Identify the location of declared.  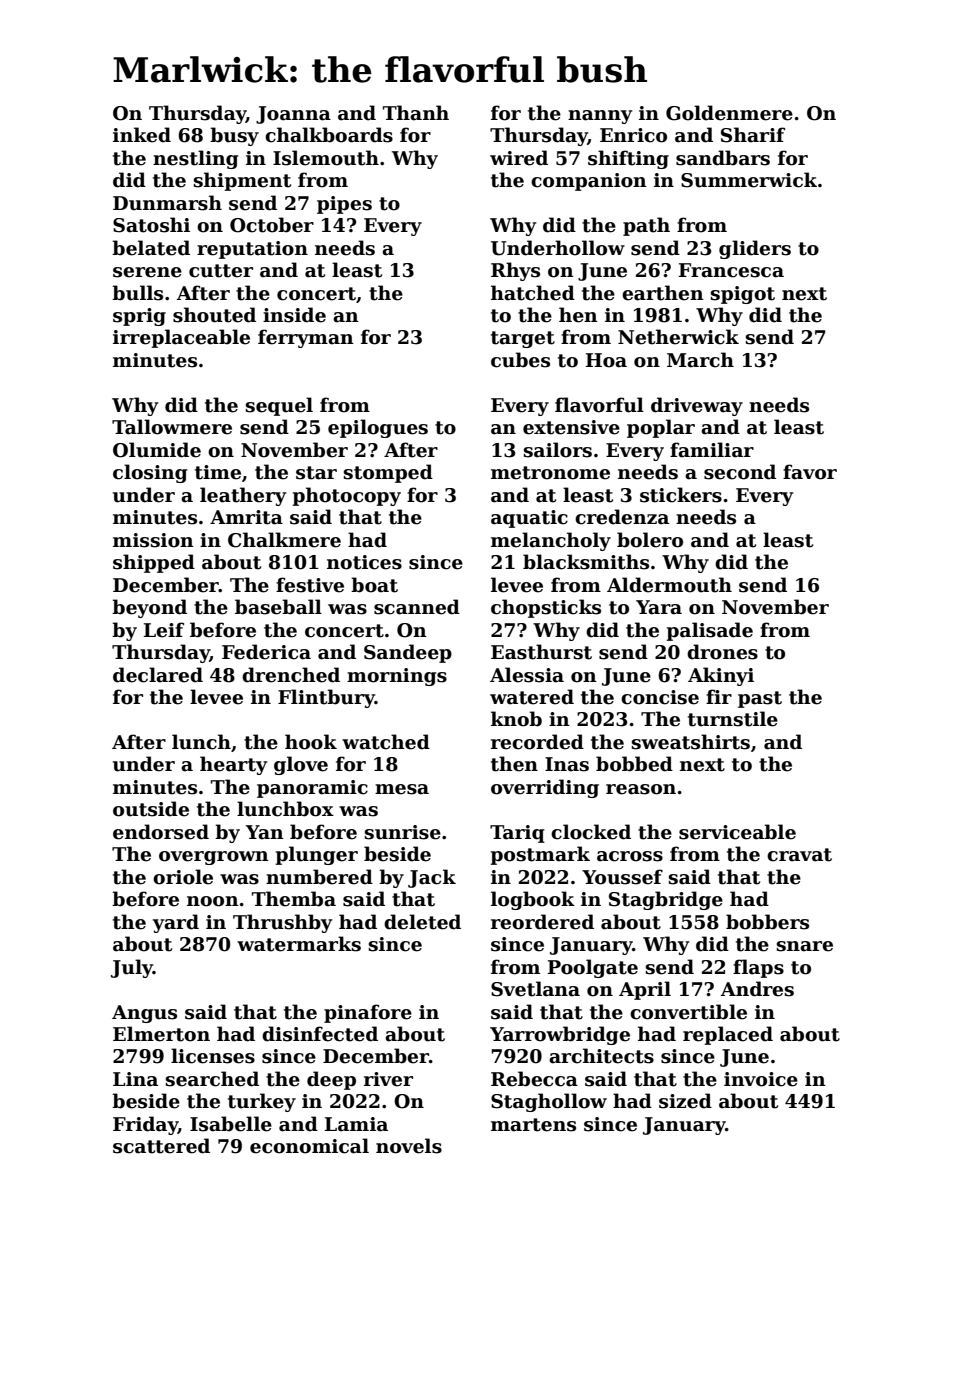
(158, 675).
